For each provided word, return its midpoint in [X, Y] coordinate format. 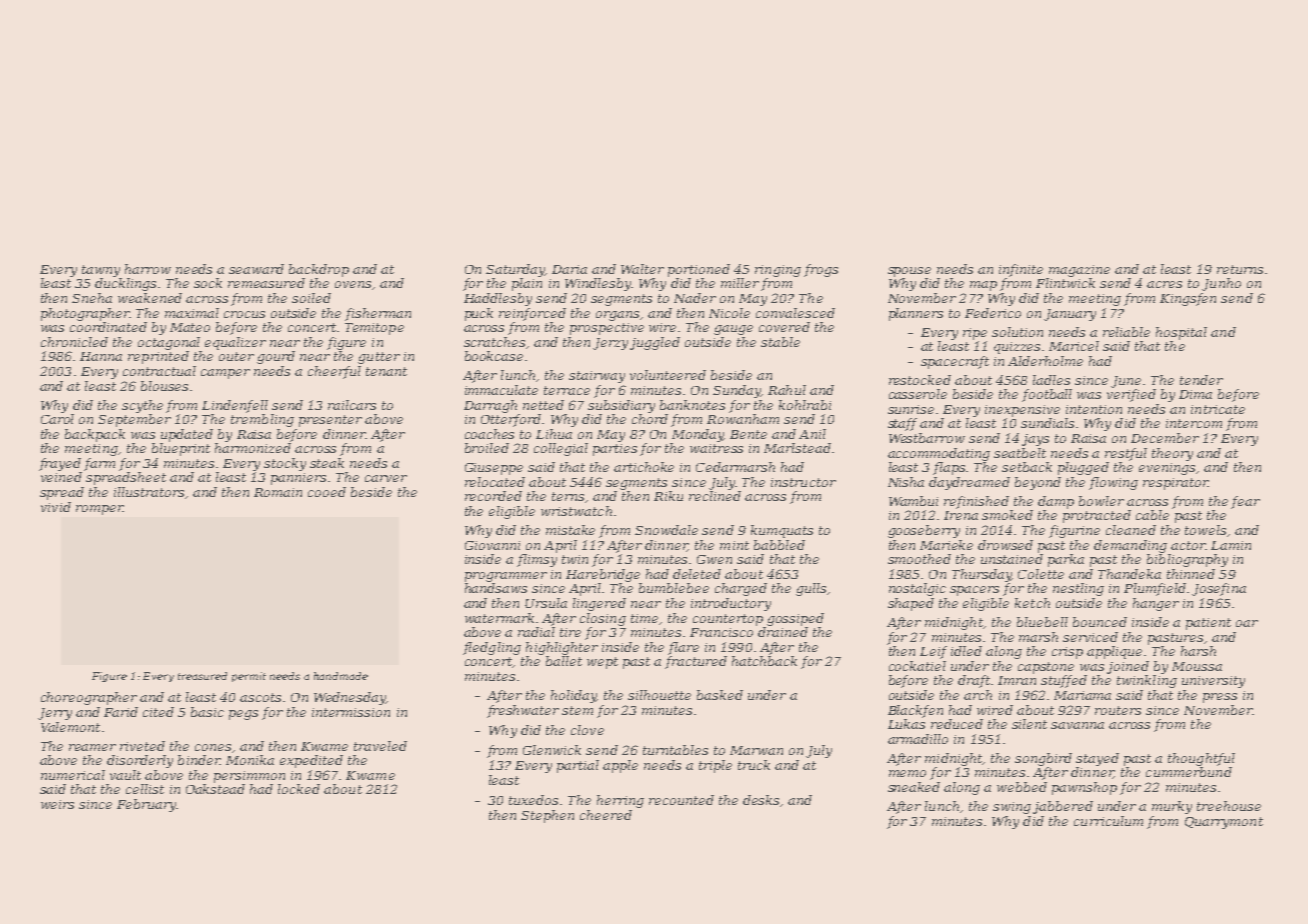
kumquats [782, 531]
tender [1201, 380]
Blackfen [915, 711]
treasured [202, 676]
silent [1029, 724]
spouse [909, 272]
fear [1245, 502]
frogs [821, 270]
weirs [57, 804]
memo [907, 773]
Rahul [787, 390]
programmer [506, 577]
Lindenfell [235, 406]
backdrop [319, 270]
